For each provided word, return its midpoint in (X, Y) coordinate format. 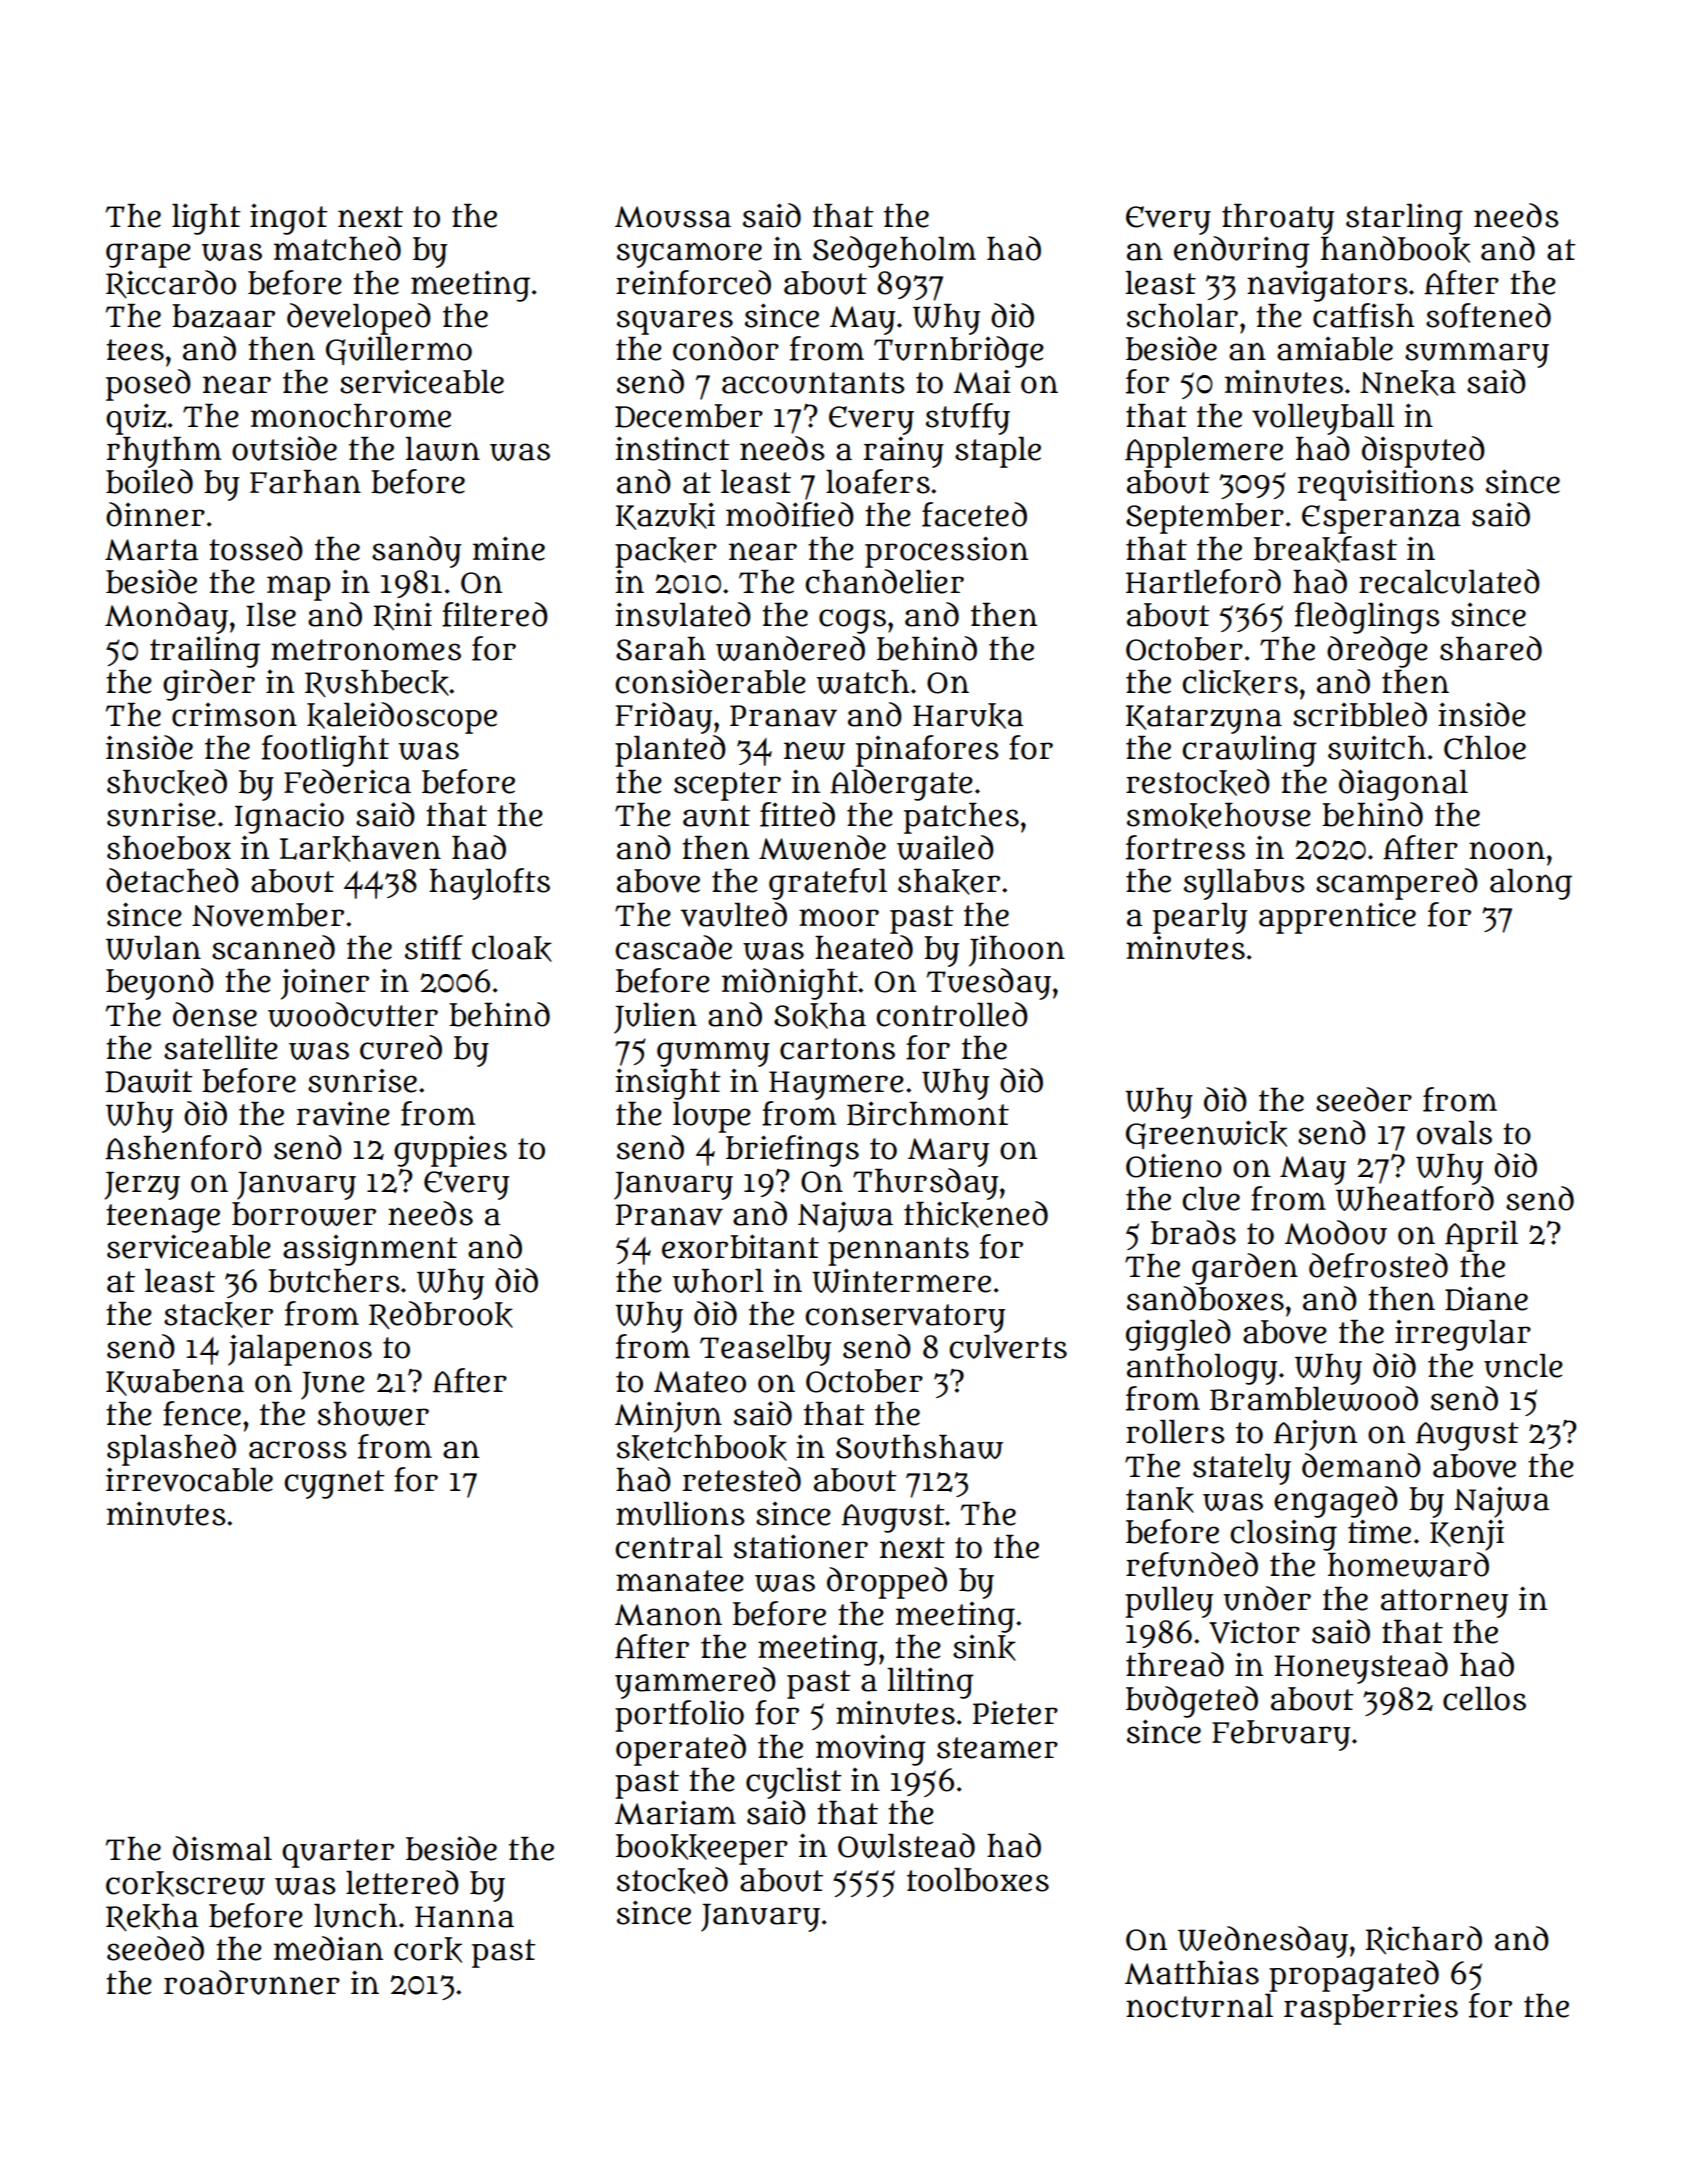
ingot (288, 219)
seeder (1364, 1099)
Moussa (673, 217)
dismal (222, 1848)
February (1281, 1735)
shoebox (169, 848)
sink (984, 1648)
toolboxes (978, 1880)
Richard (1424, 1940)
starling (1404, 219)
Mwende (822, 847)
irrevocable (189, 1479)
